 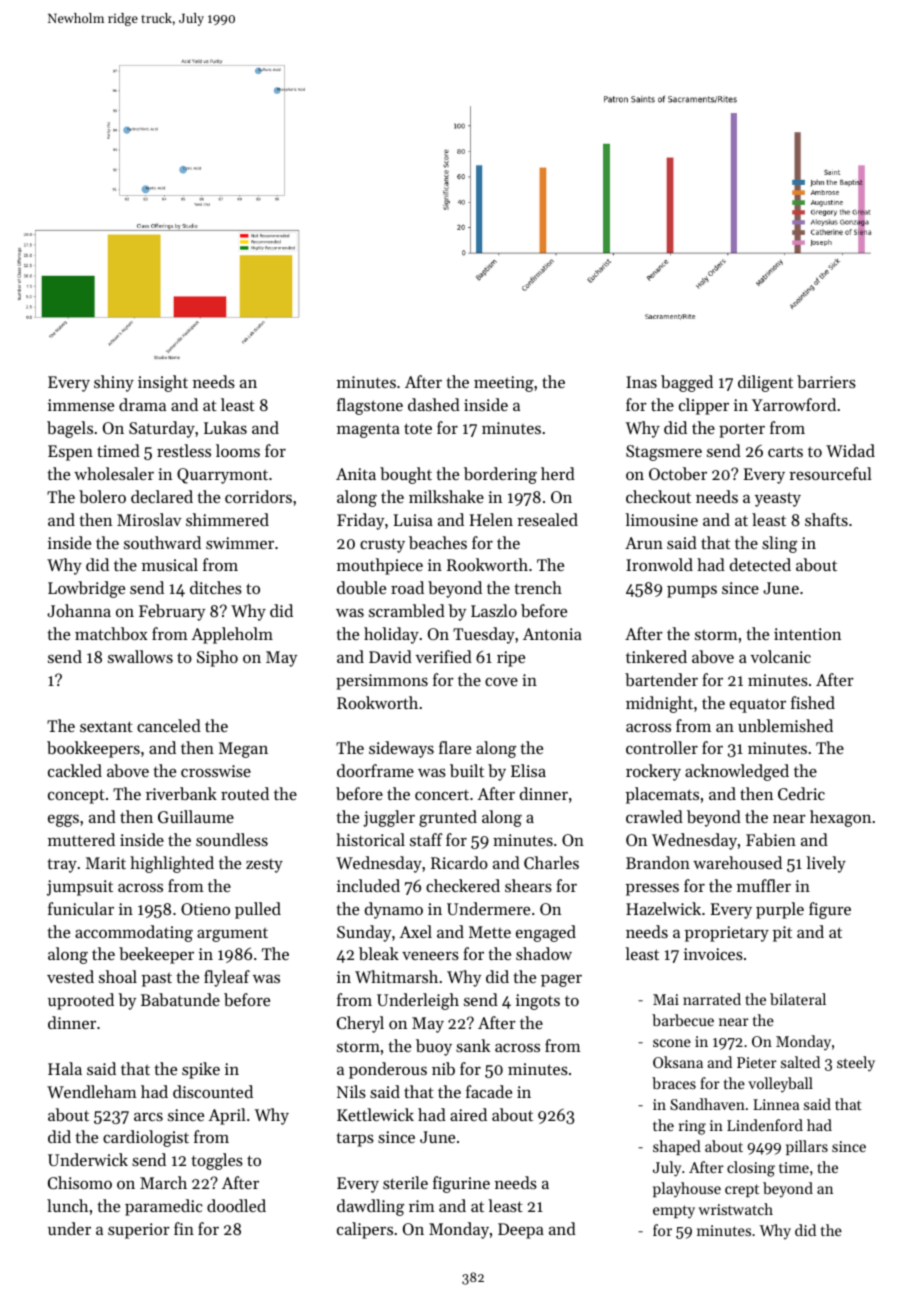 I want to click on Miroslav, so click(x=149, y=519).
